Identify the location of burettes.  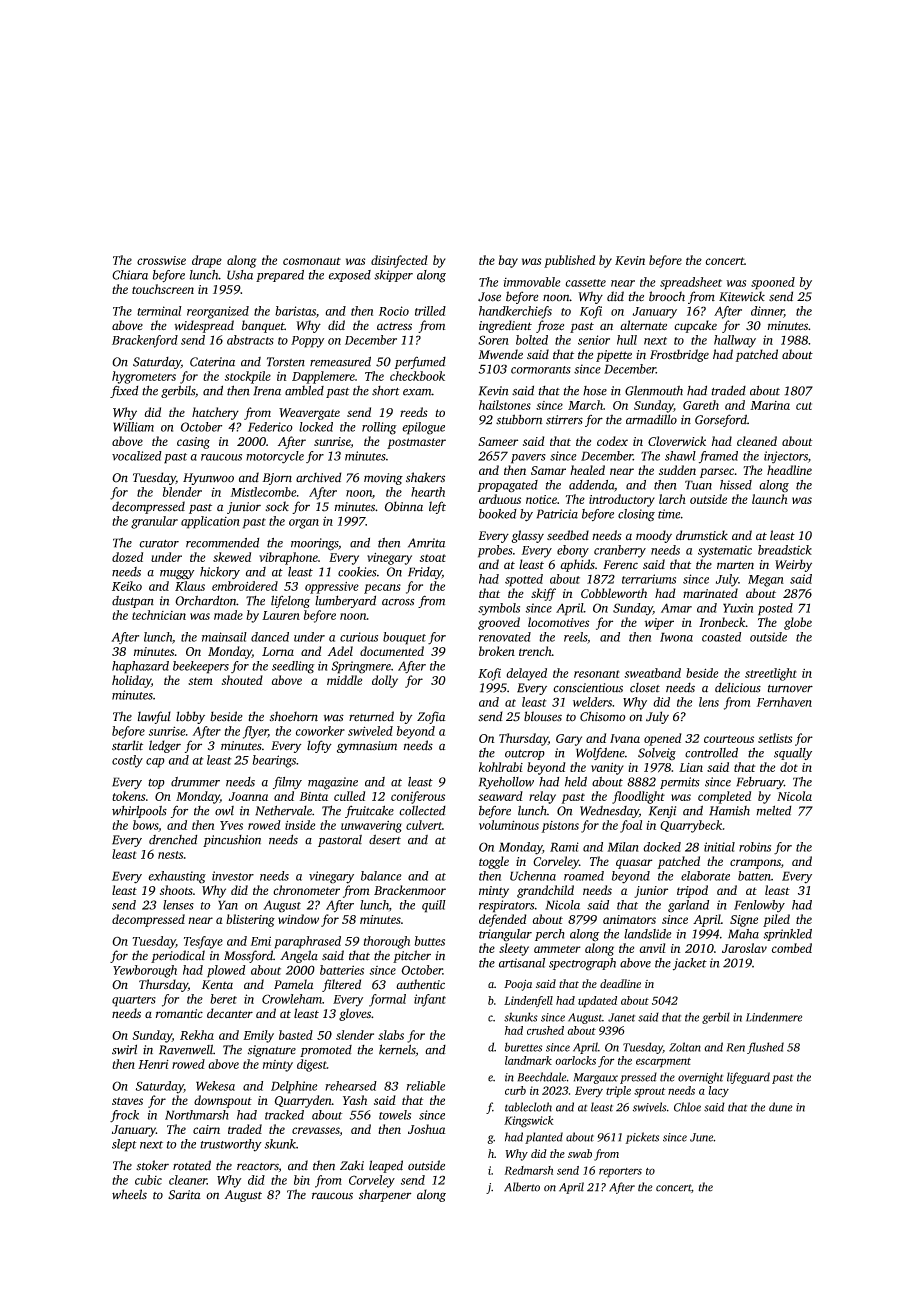
(523, 1047).
